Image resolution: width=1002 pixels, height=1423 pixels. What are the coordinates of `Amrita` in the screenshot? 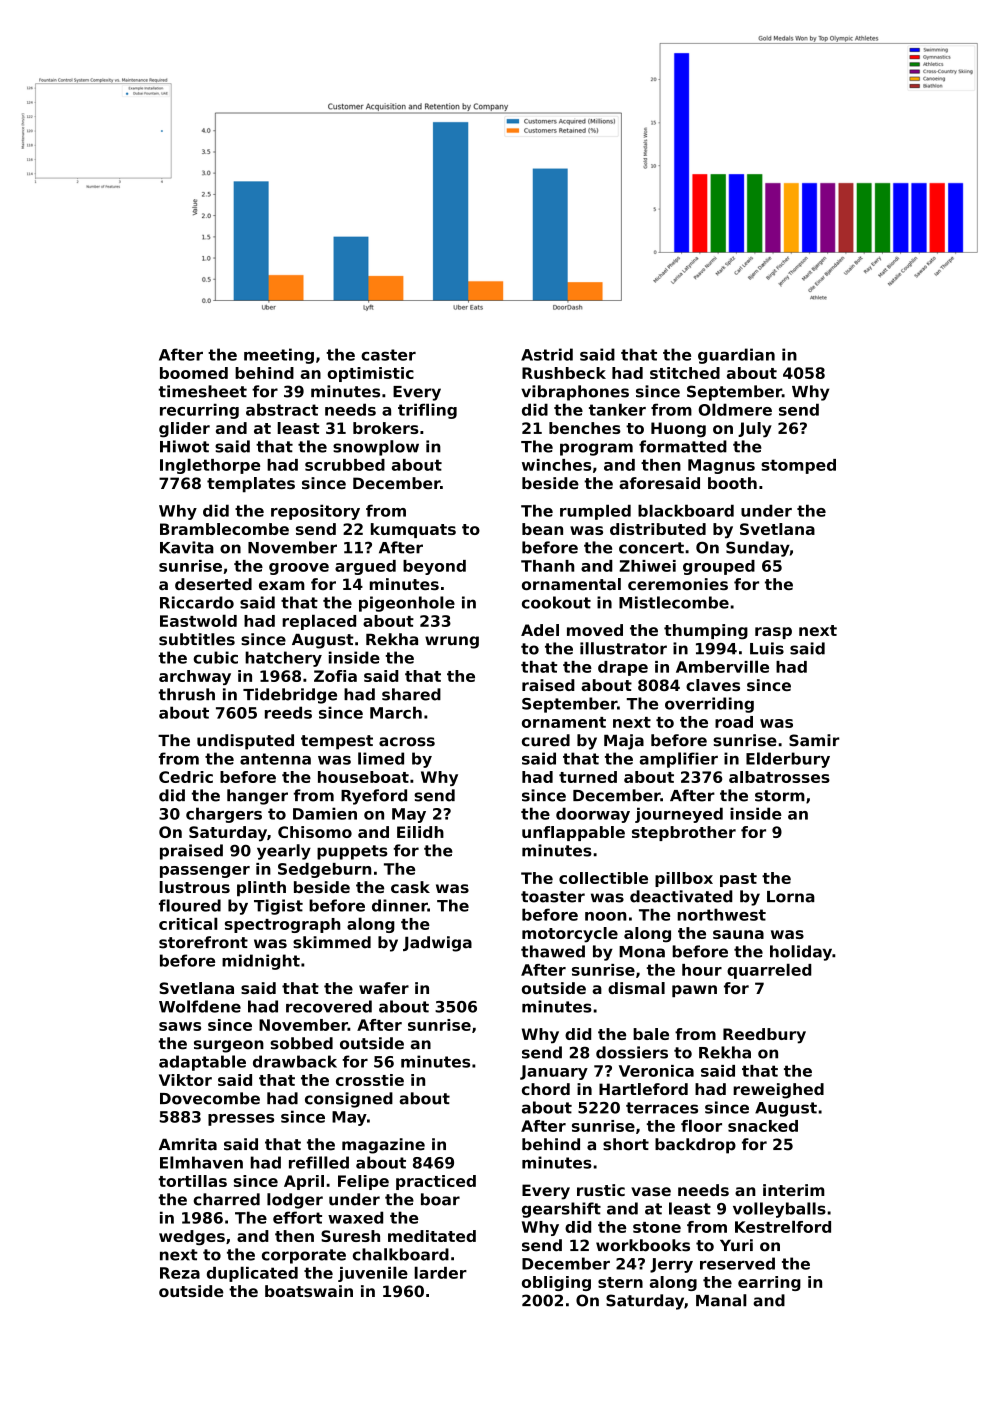 It's located at (188, 1144).
